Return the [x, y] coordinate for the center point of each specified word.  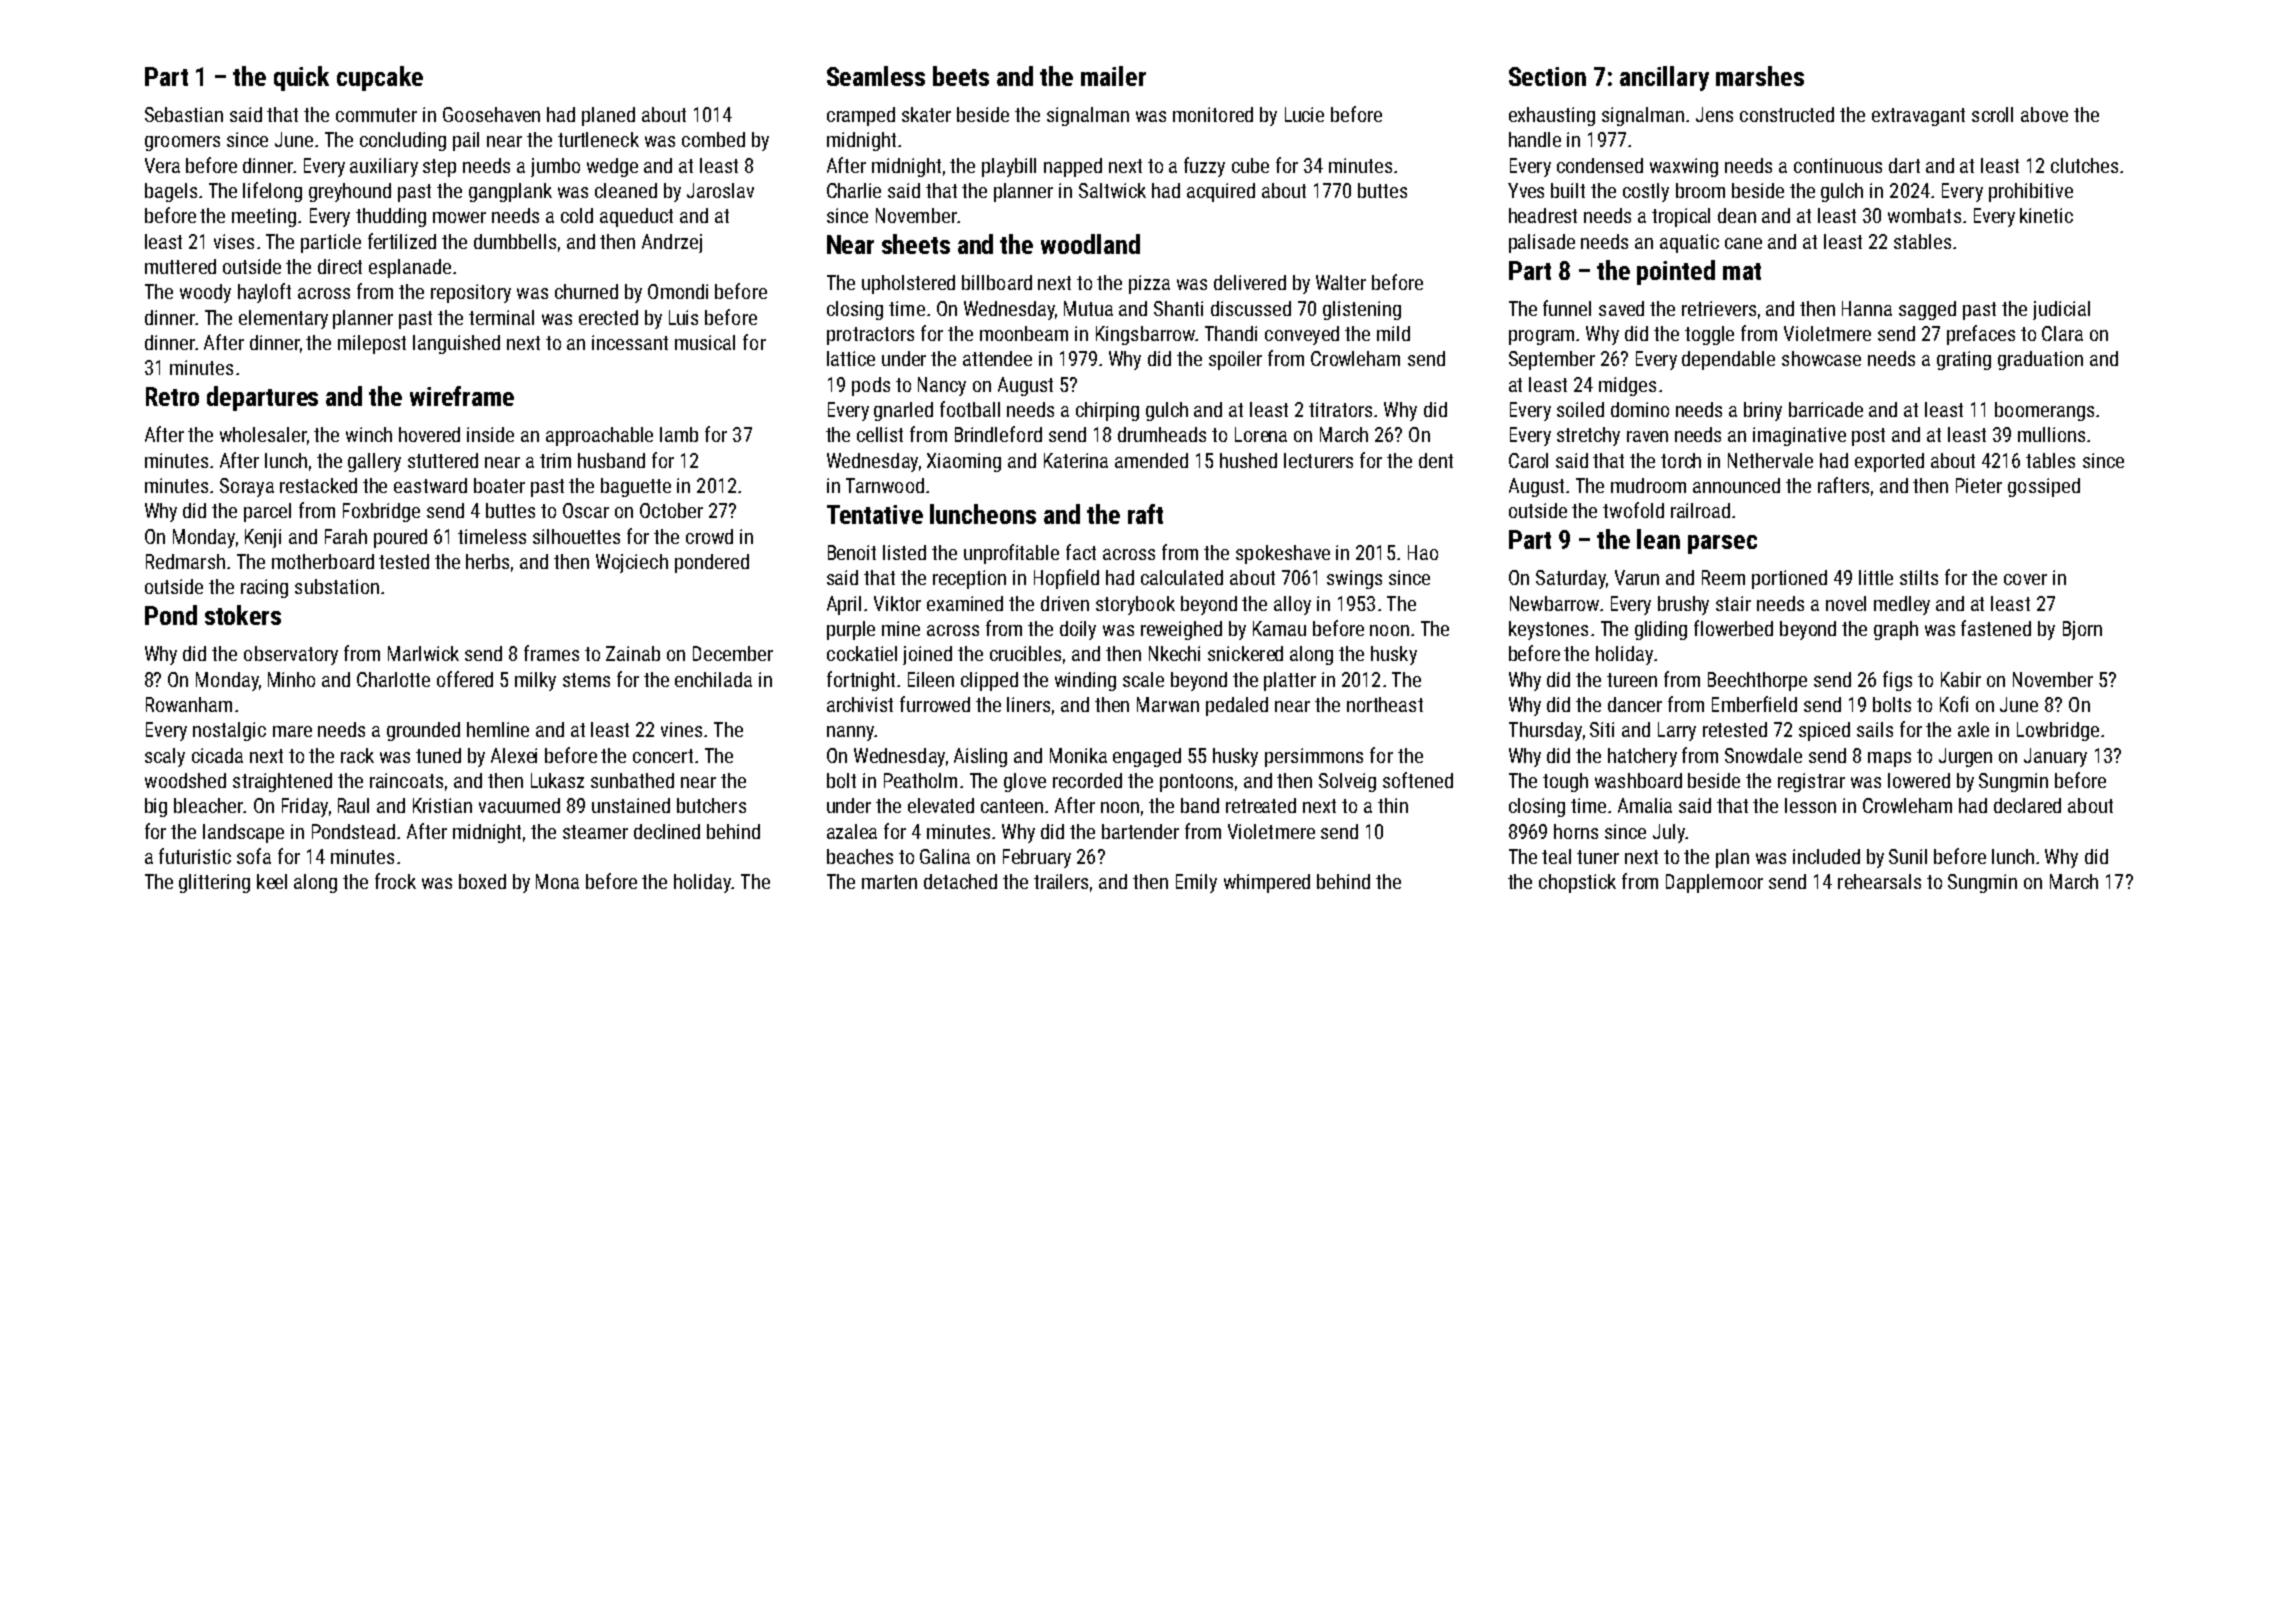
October [671, 510]
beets [961, 76]
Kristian [442, 805]
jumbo [555, 167]
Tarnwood [885, 485]
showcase [1821, 358]
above [2044, 114]
